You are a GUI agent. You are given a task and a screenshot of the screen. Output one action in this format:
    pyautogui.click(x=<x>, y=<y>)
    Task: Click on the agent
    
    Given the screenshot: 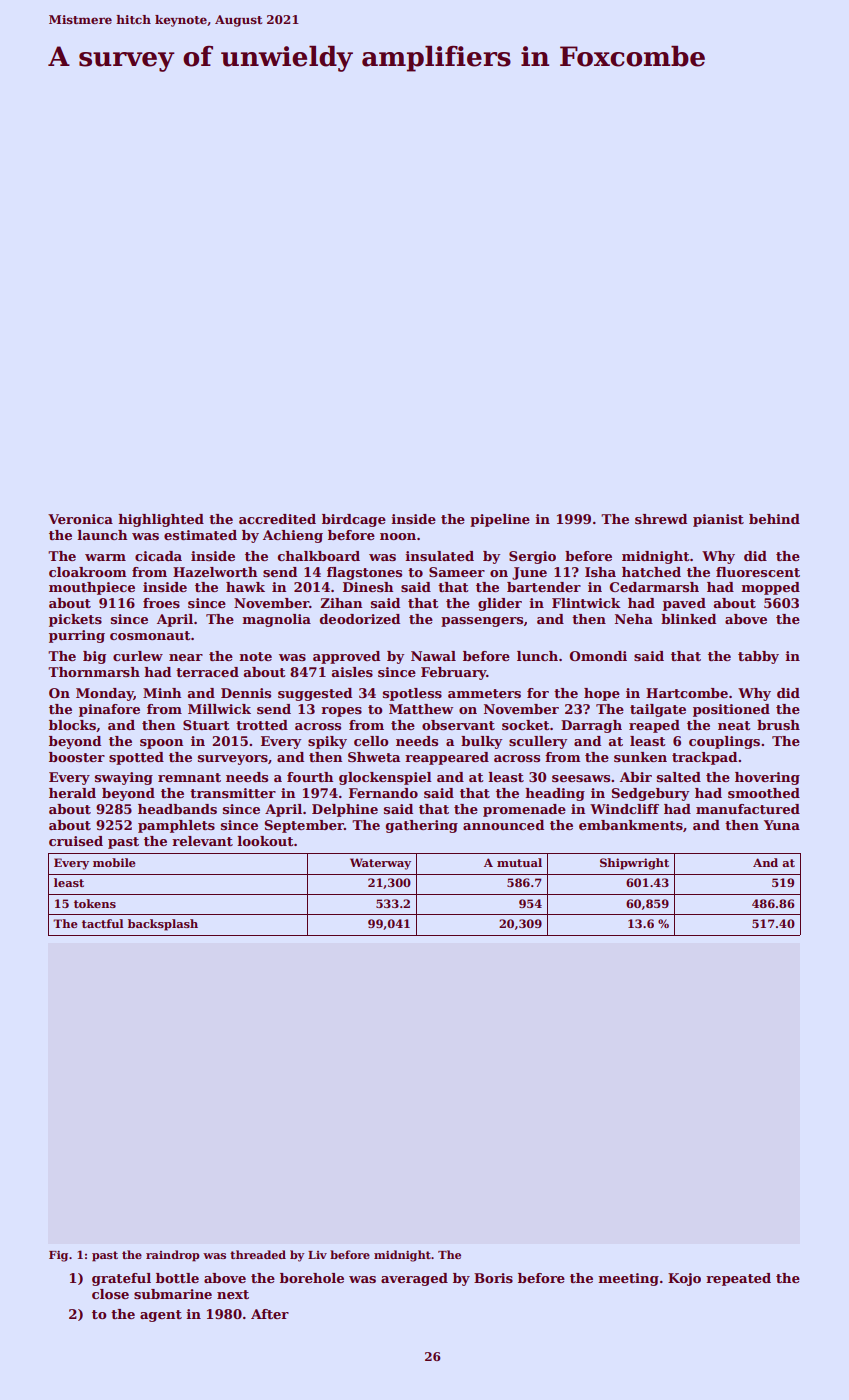 What is the action you would take?
    pyautogui.click(x=161, y=1316)
